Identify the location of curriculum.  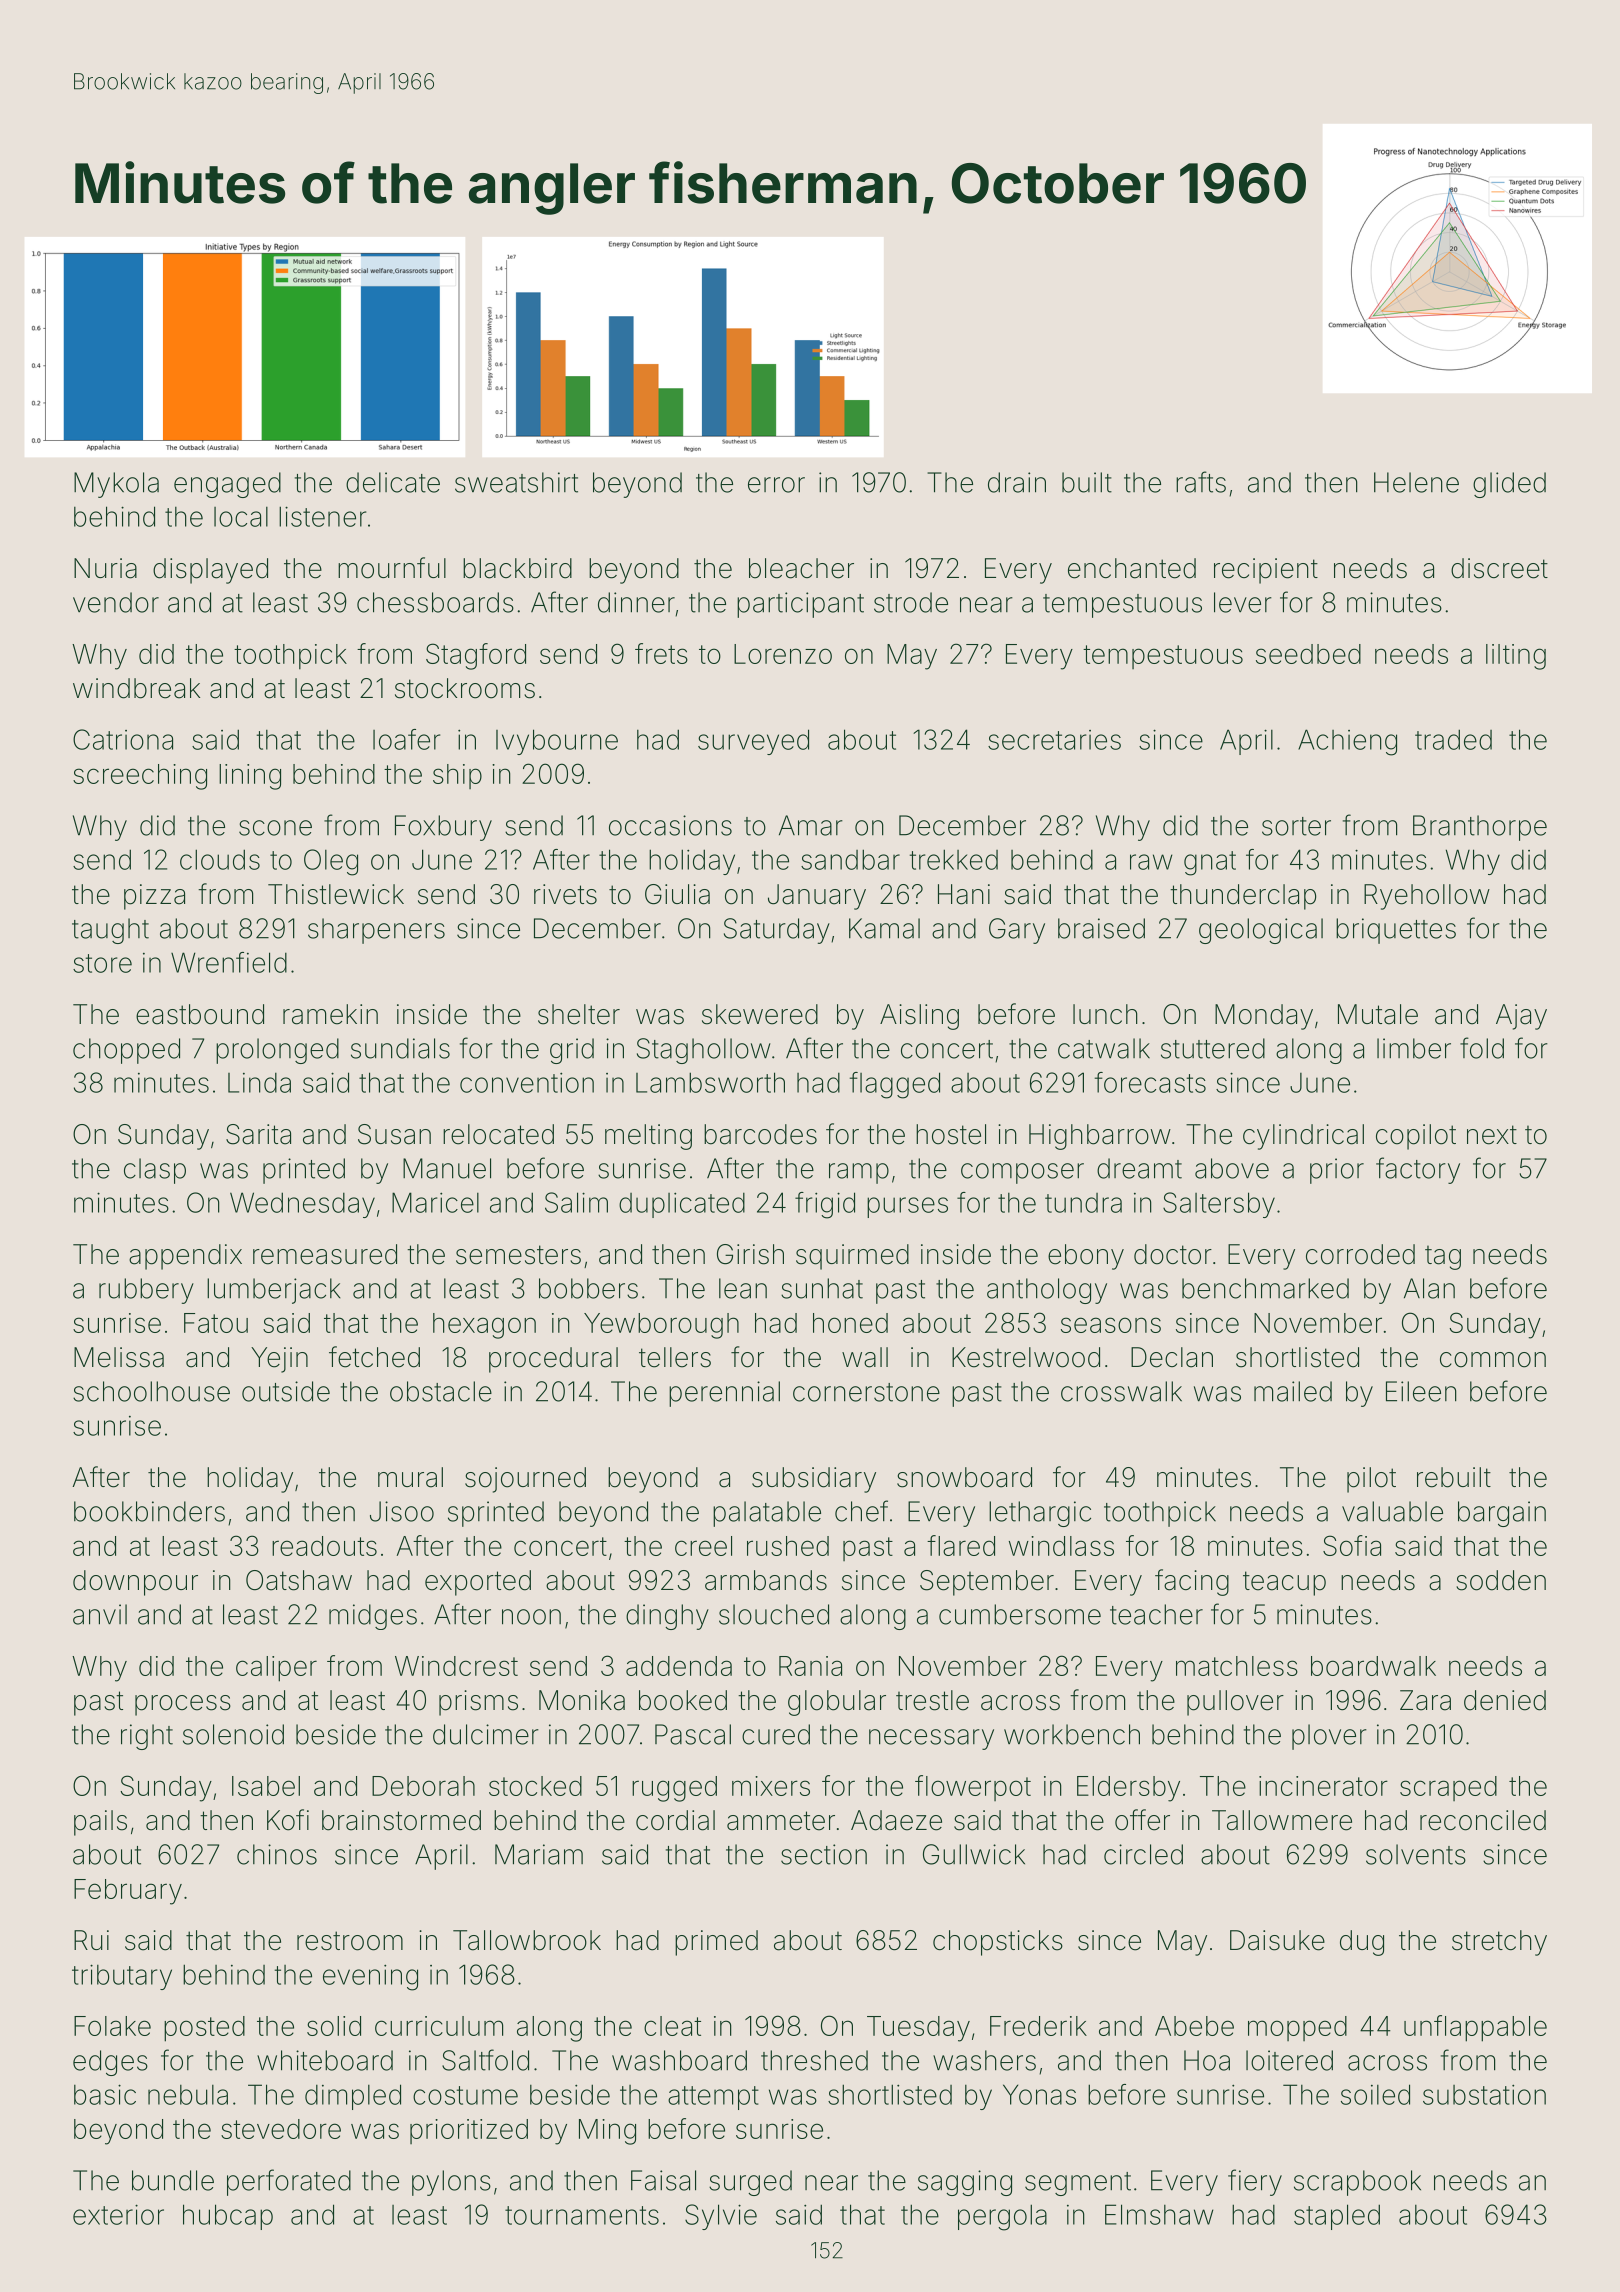
(439, 2026).
